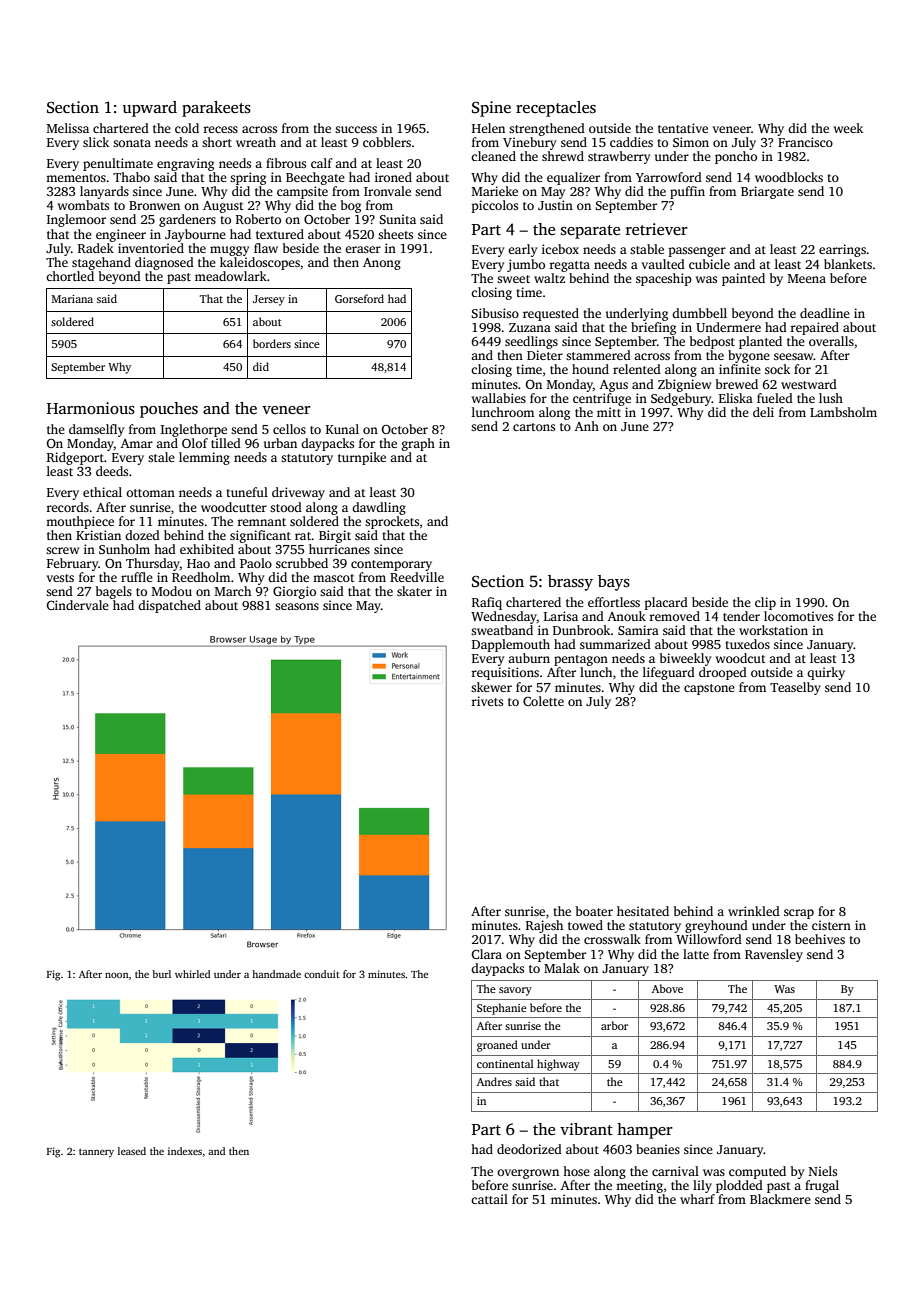  What do you see at coordinates (414, 591) in the screenshot?
I see `skater` at bounding box center [414, 591].
